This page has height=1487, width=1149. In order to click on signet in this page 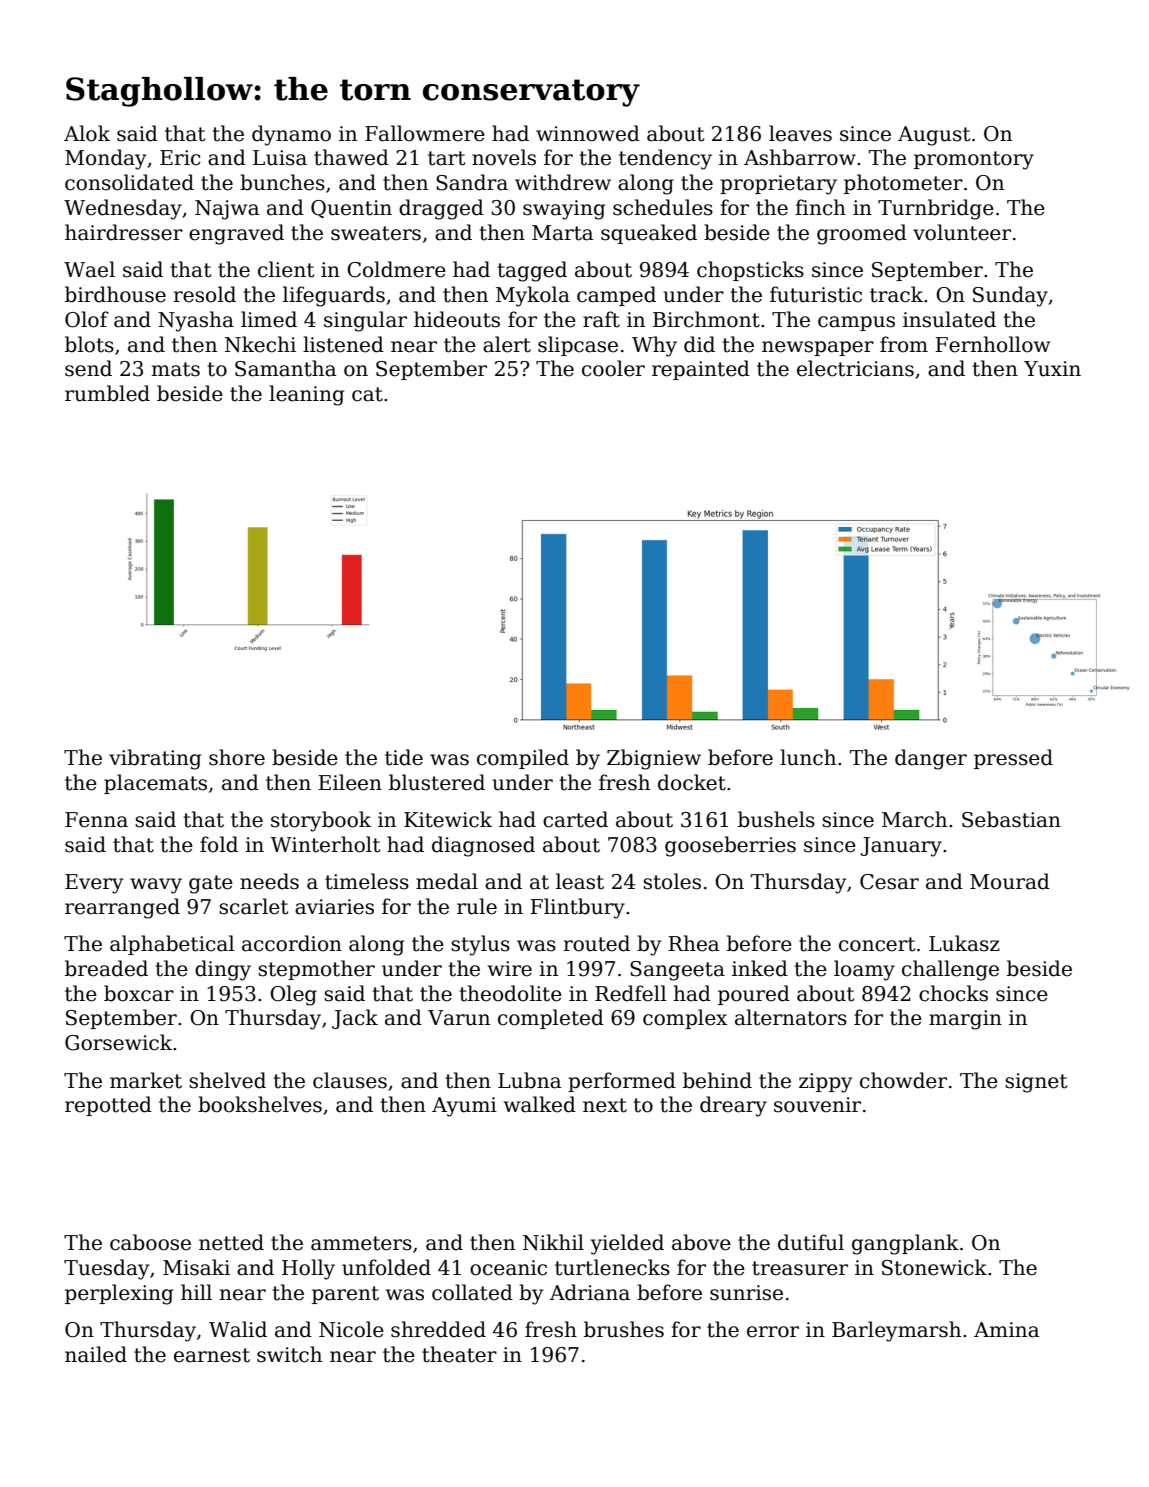, I will do `click(1036, 1083)`.
